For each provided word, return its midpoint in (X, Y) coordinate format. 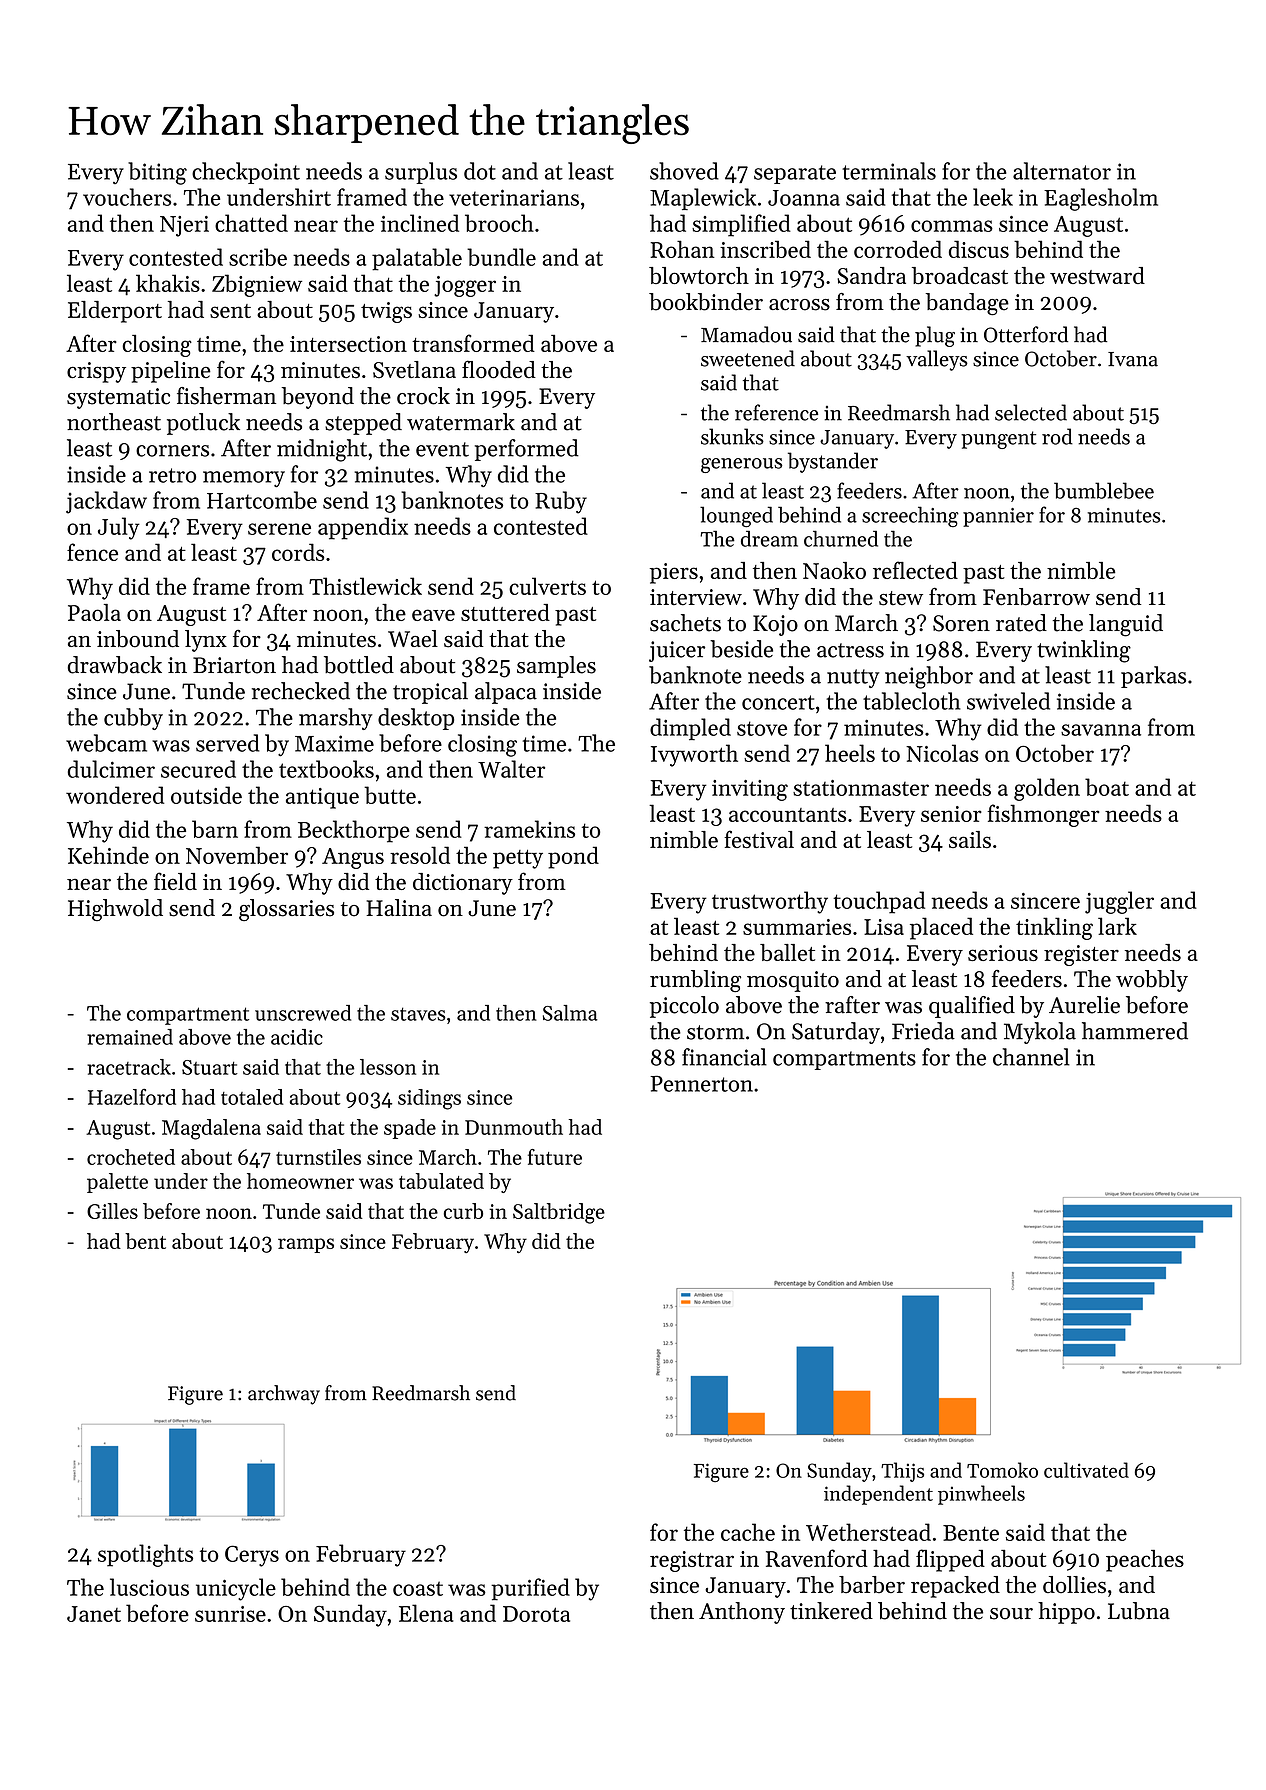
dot (480, 171)
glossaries (286, 910)
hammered (1135, 1031)
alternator (1062, 171)
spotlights (145, 1555)
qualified (972, 1007)
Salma (570, 1013)
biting (157, 173)
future (555, 1157)
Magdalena (211, 1129)
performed (527, 450)
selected (1031, 412)
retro (172, 475)
